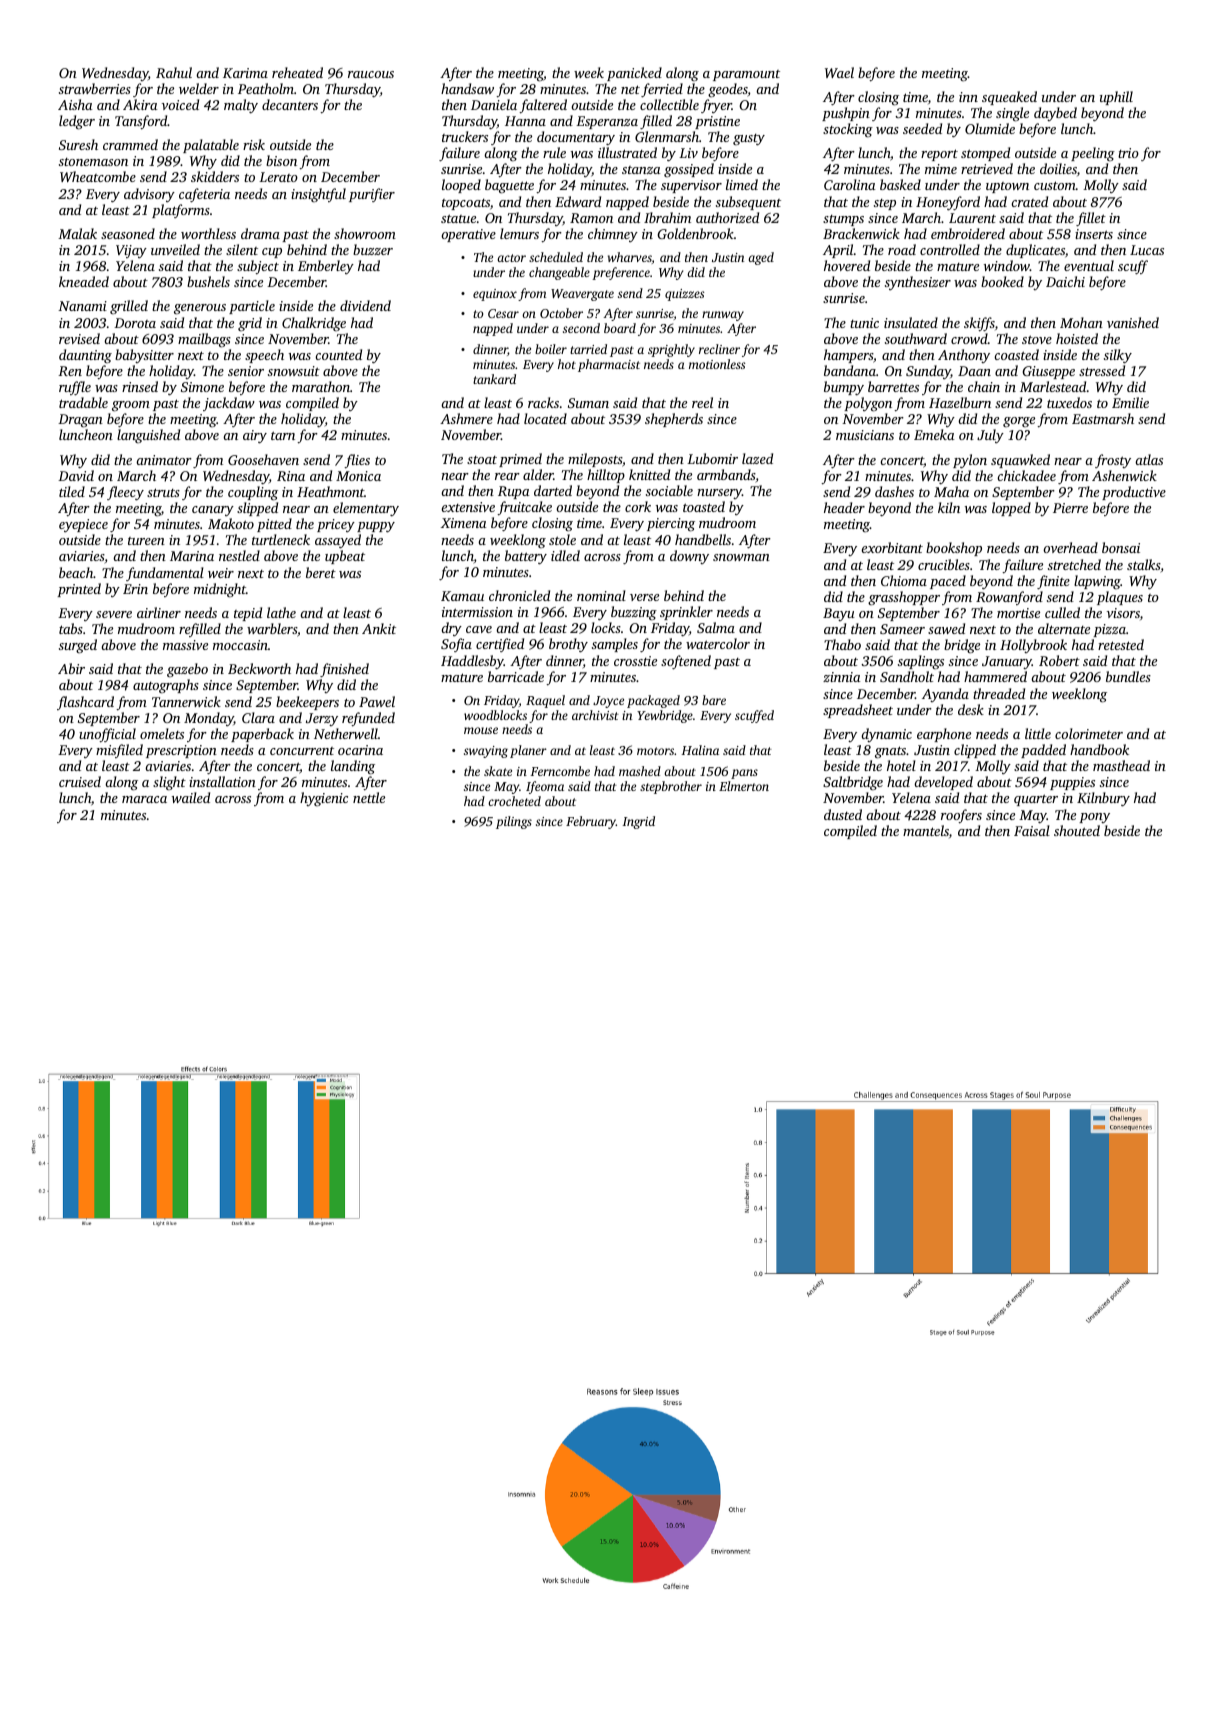 The height and width of the page is (1732, 1225). I want to click on Emilie, so click(1130, 402).
